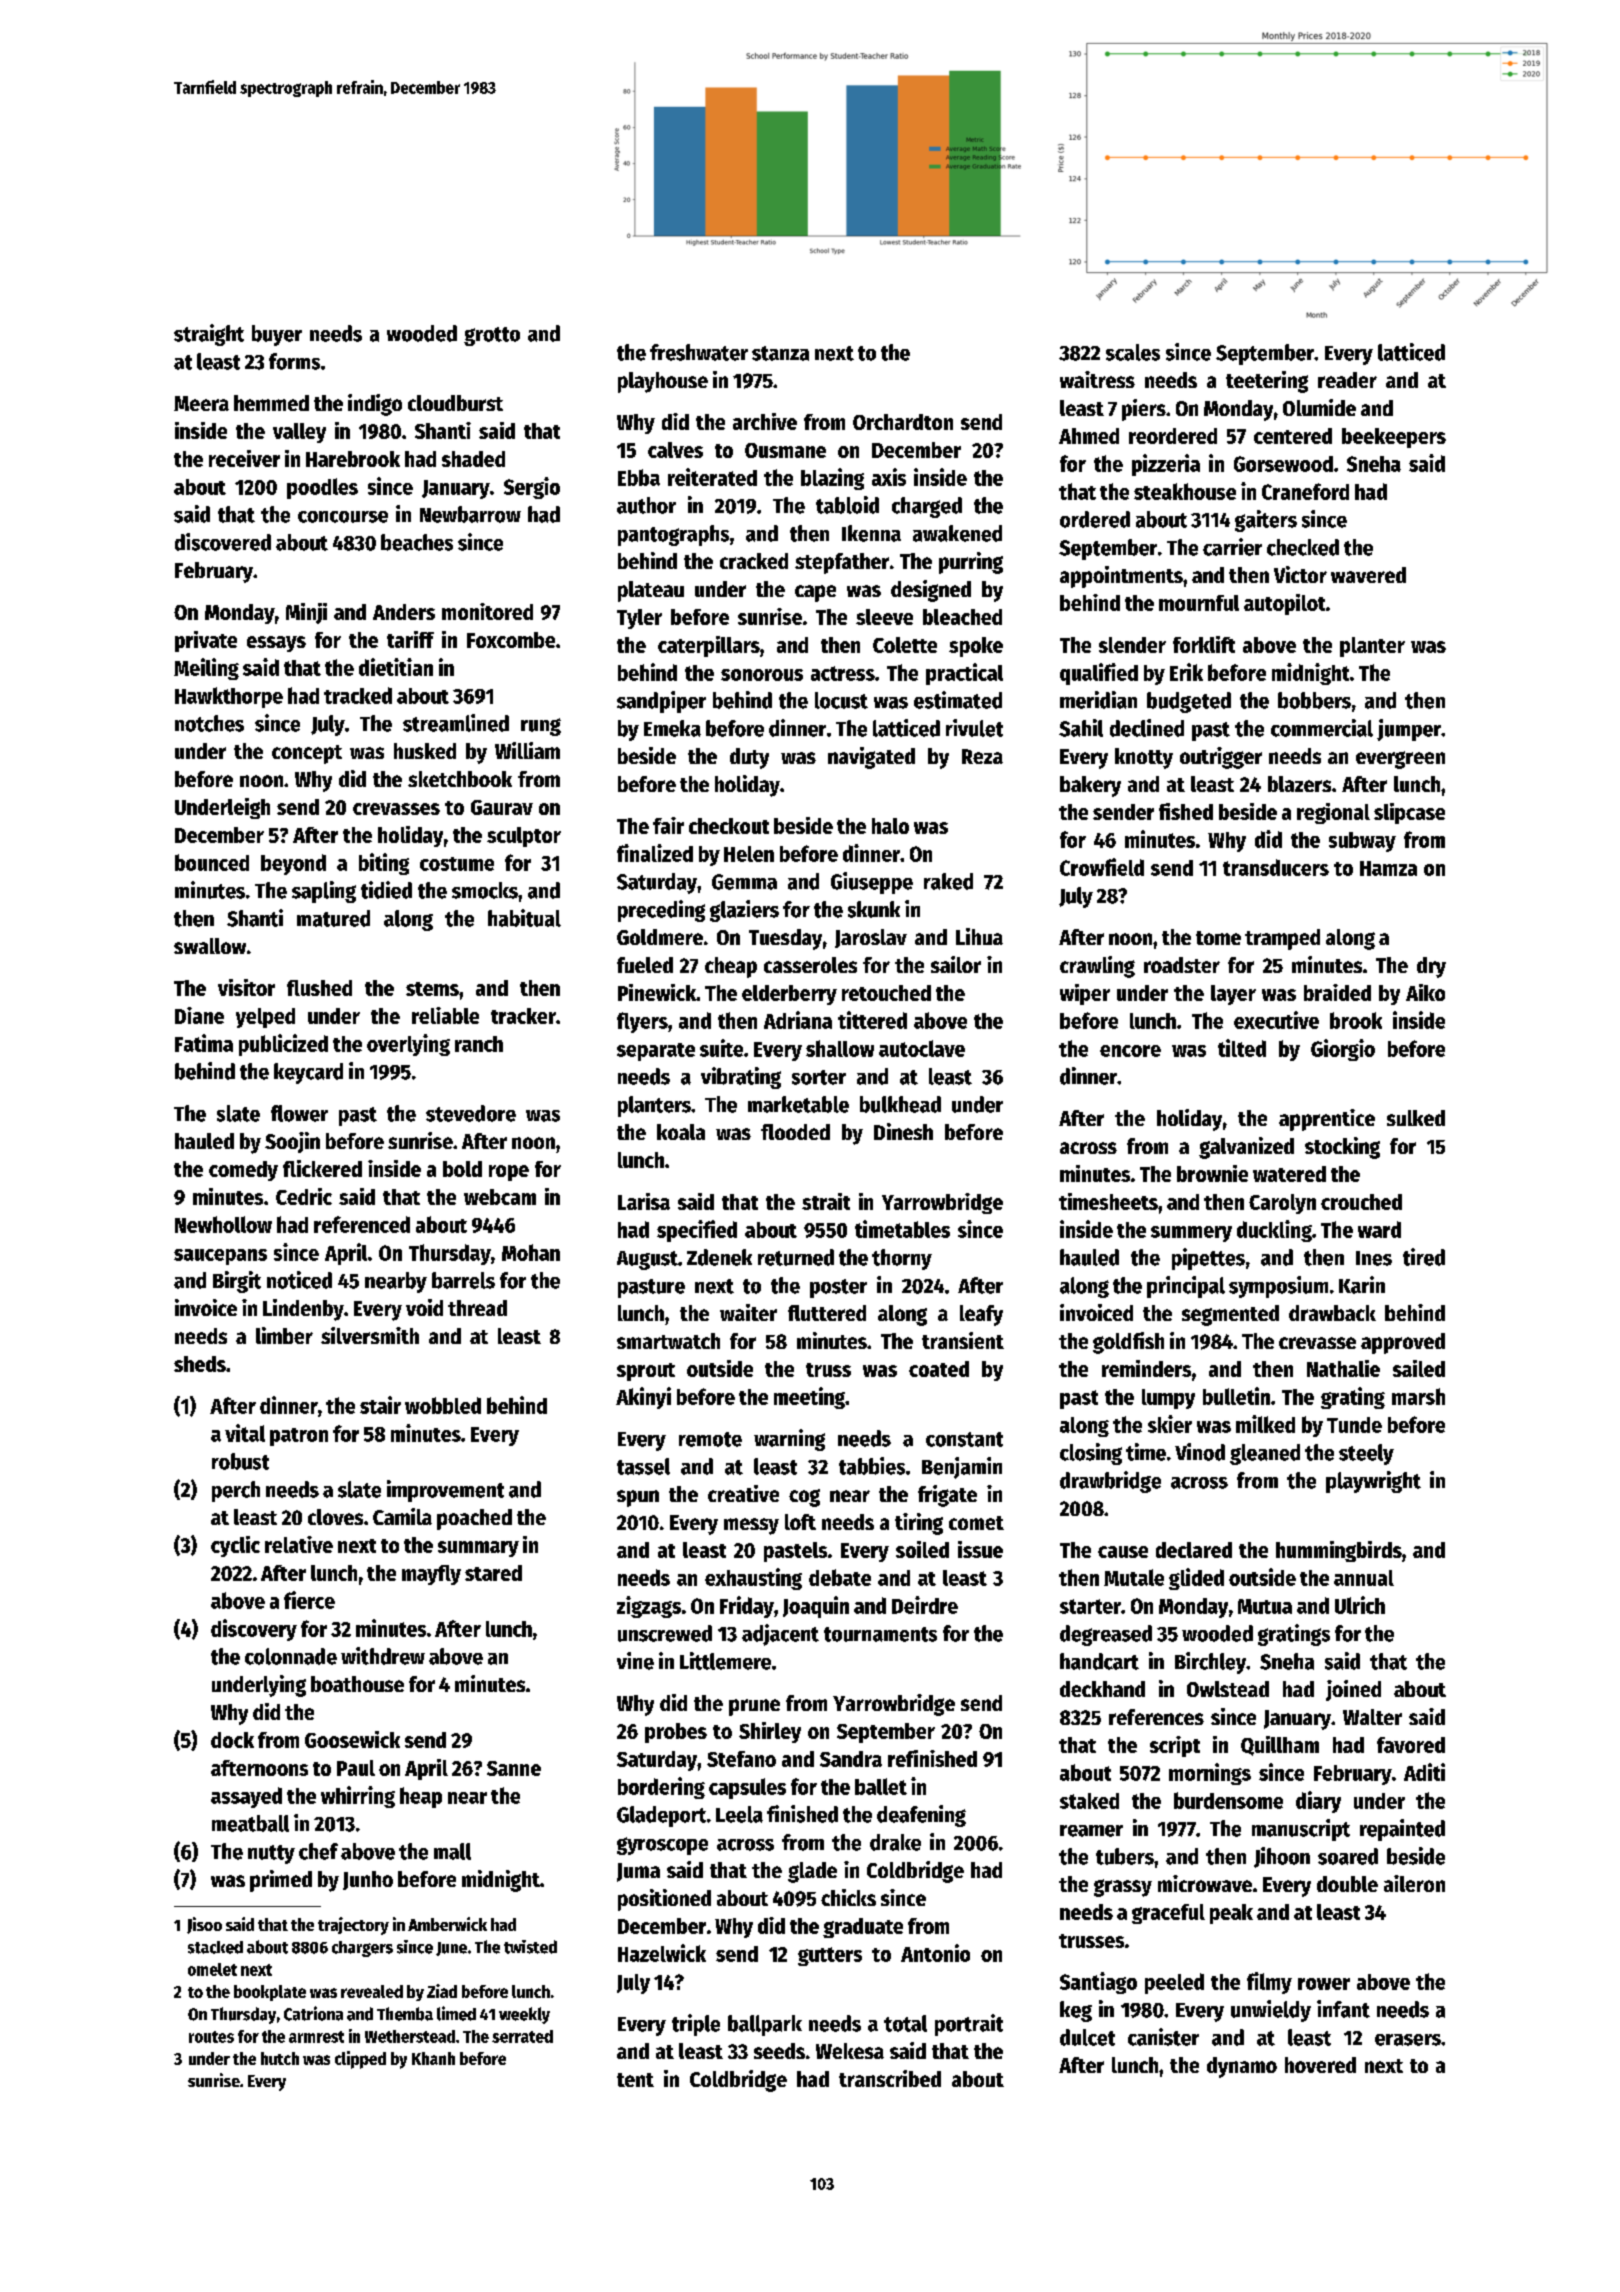 The image size is (1620, 2292). Describe the element at coordinates (201, 403) in the page. I see `Meera` at that location.
